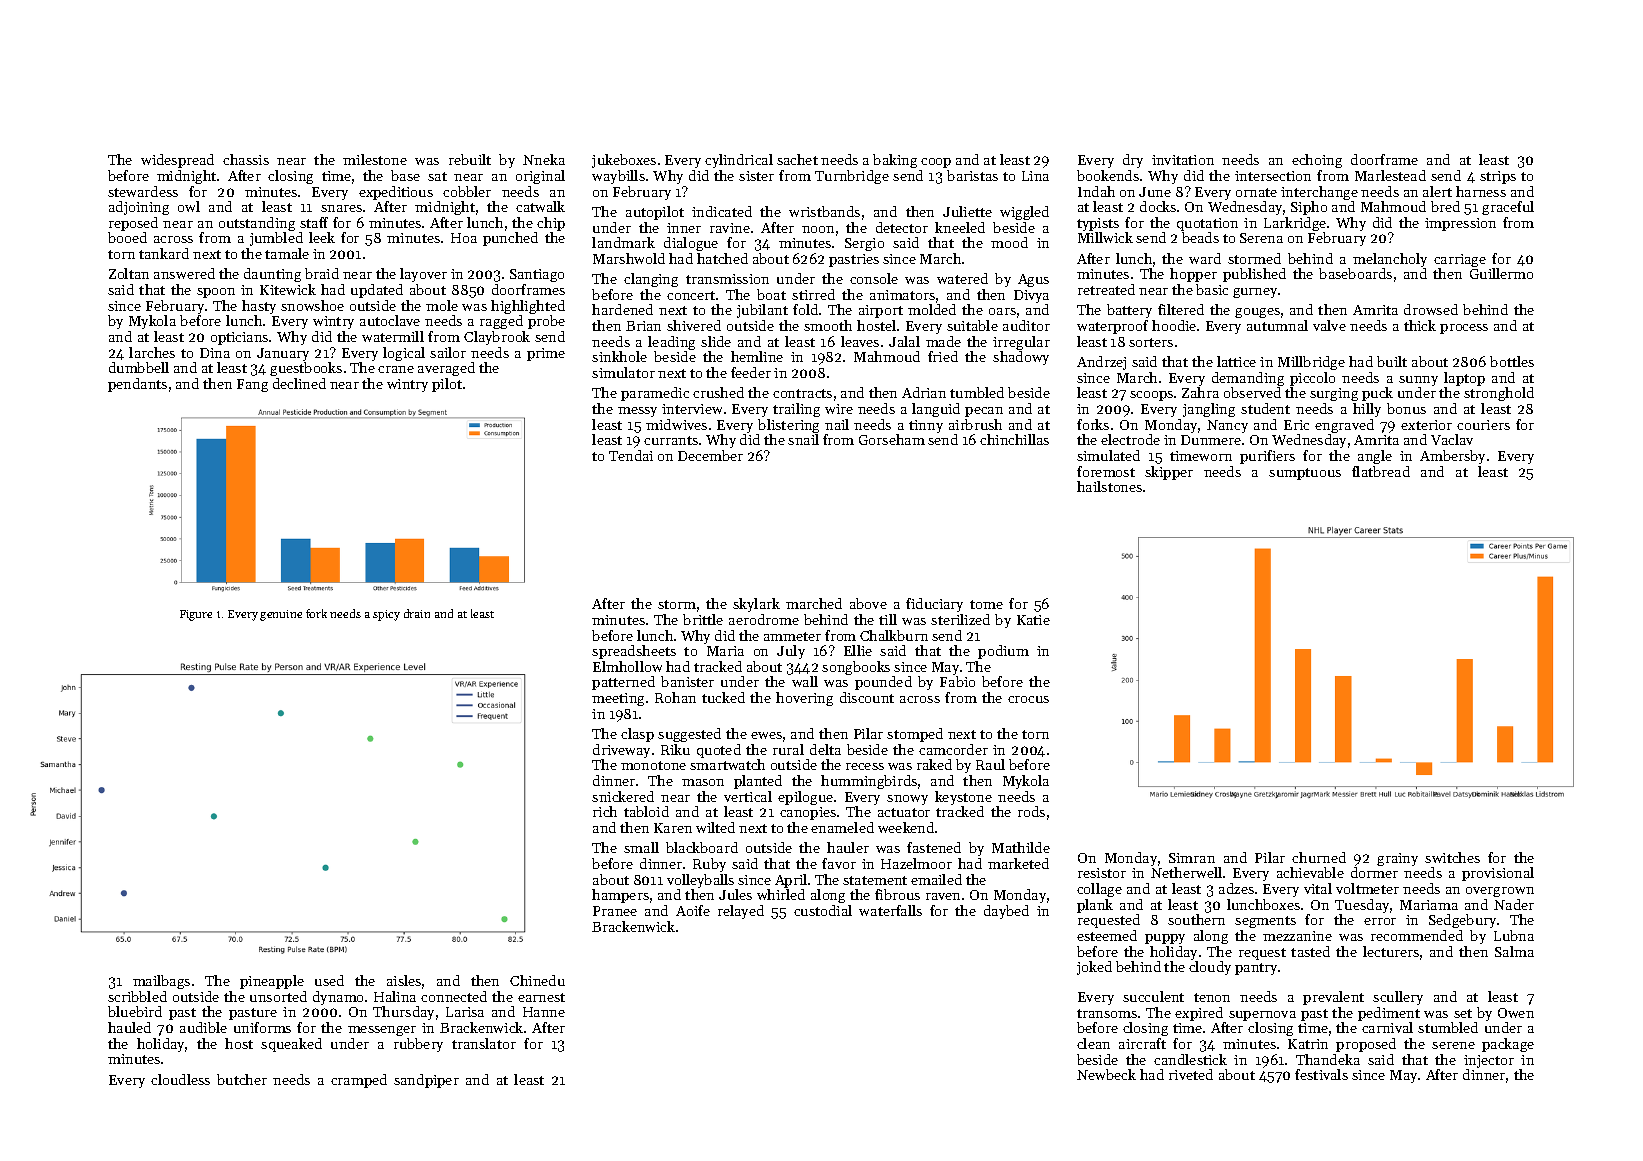  Describe the element at coordinates (1452, 857) in the screenshot. I see `switches` at that location.
